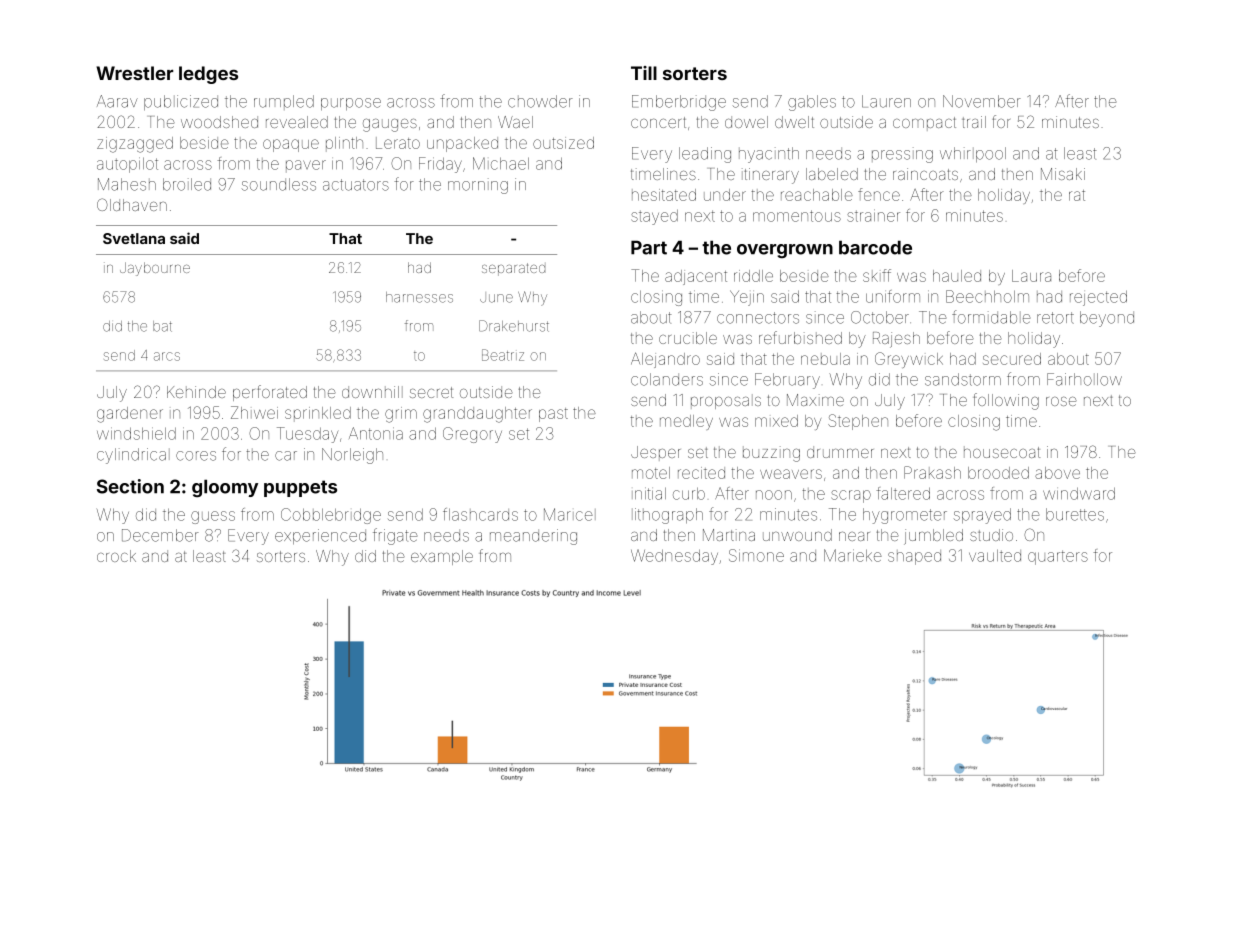 The height and width of the screenshot is (952, 1233). I want to click on Misaki, so click(1063, 174).
